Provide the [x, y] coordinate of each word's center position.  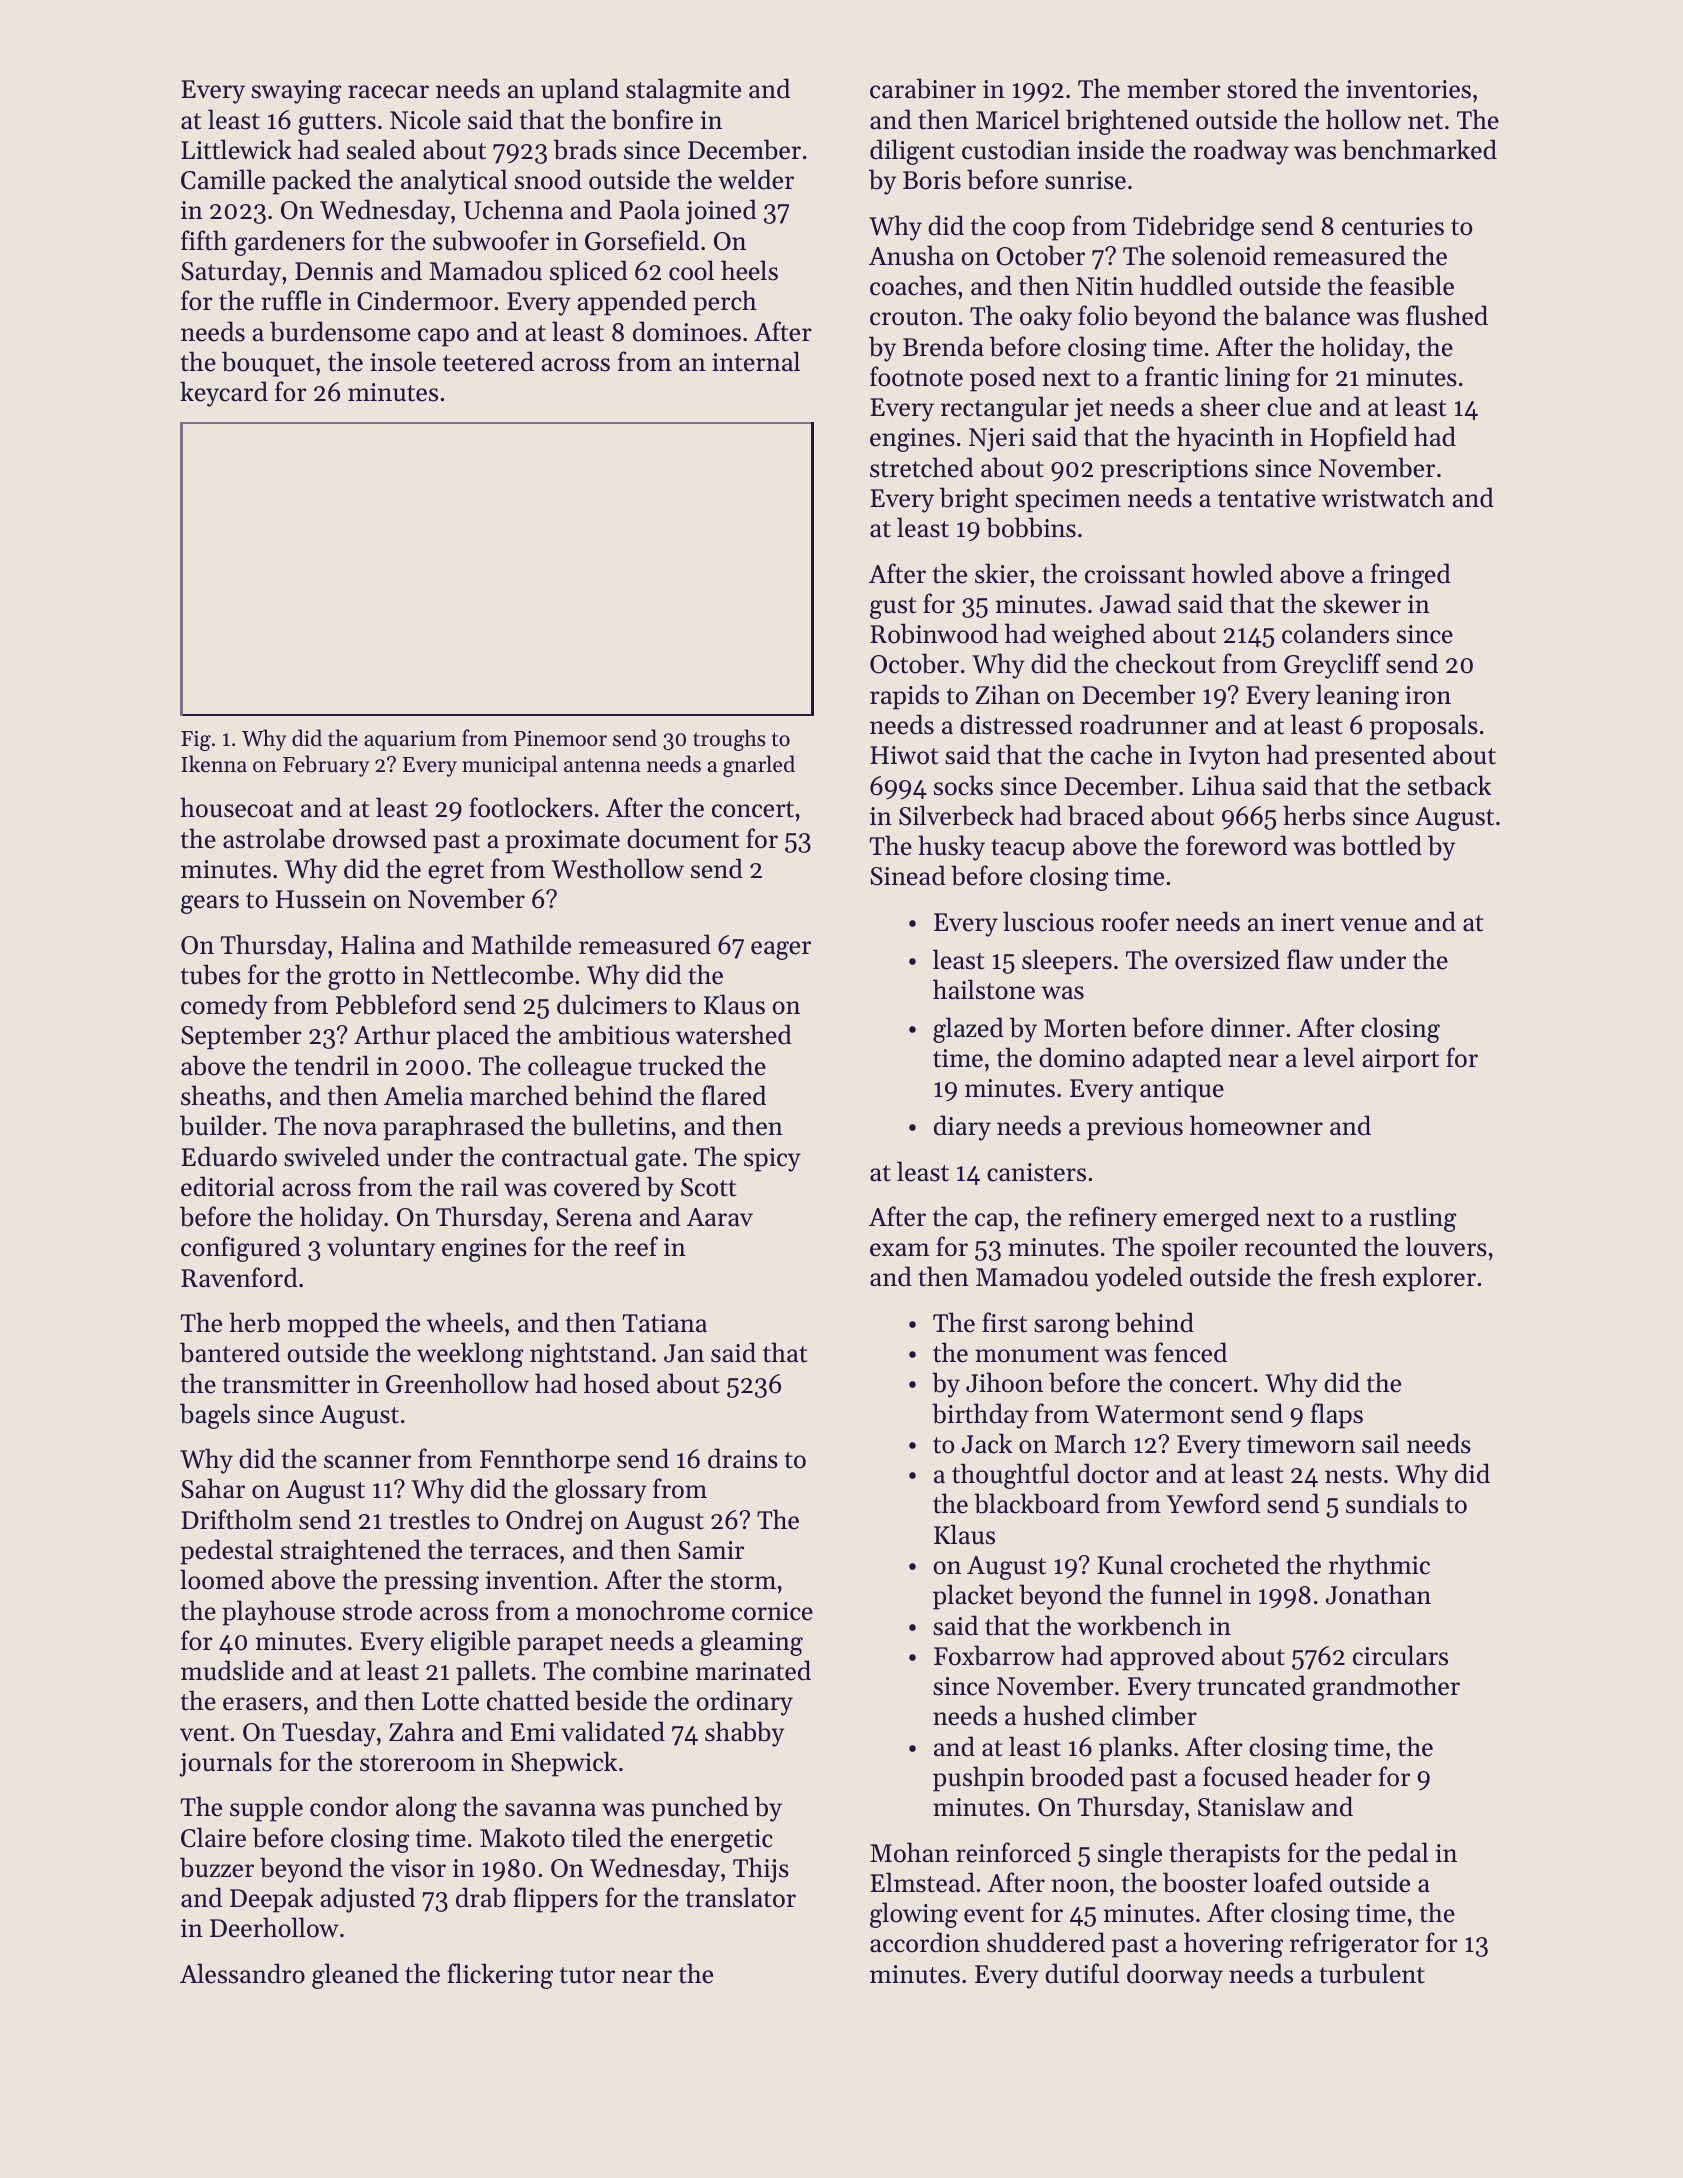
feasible [1412, 285]
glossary [601, 1491]
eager [781, 950]
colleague [580, 1068]
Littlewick [236, 149]
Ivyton [1224, 758]
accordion [925, 1942]
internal [756, 361]
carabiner [923, 88]
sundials [1392, 1503]
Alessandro [242, 1973]
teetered [488, 361]
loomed [222, 1579]
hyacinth [1225, 439]
